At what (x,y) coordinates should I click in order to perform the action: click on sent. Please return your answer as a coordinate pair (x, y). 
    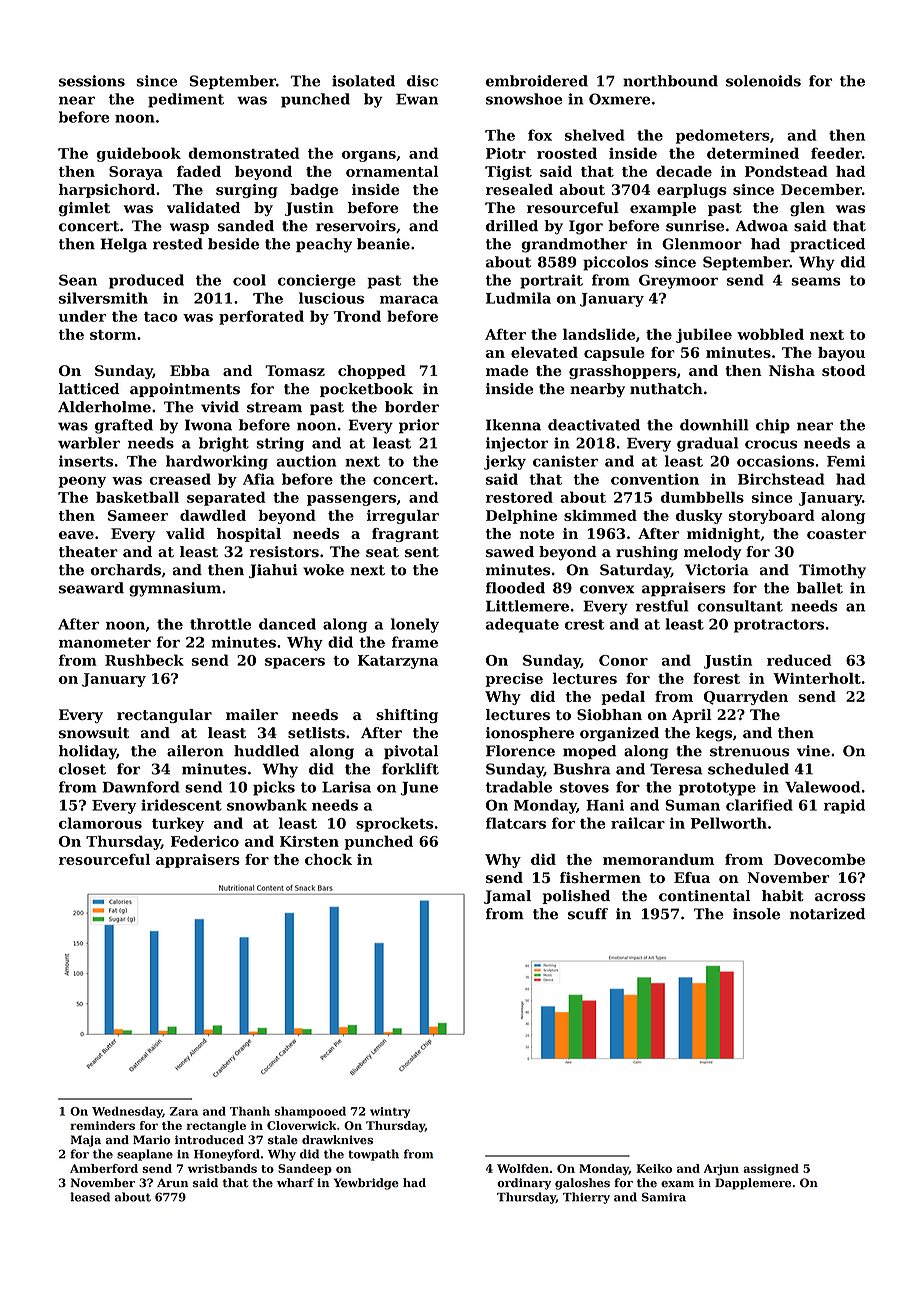
    Looking at the image, I should click on (422, 552).
